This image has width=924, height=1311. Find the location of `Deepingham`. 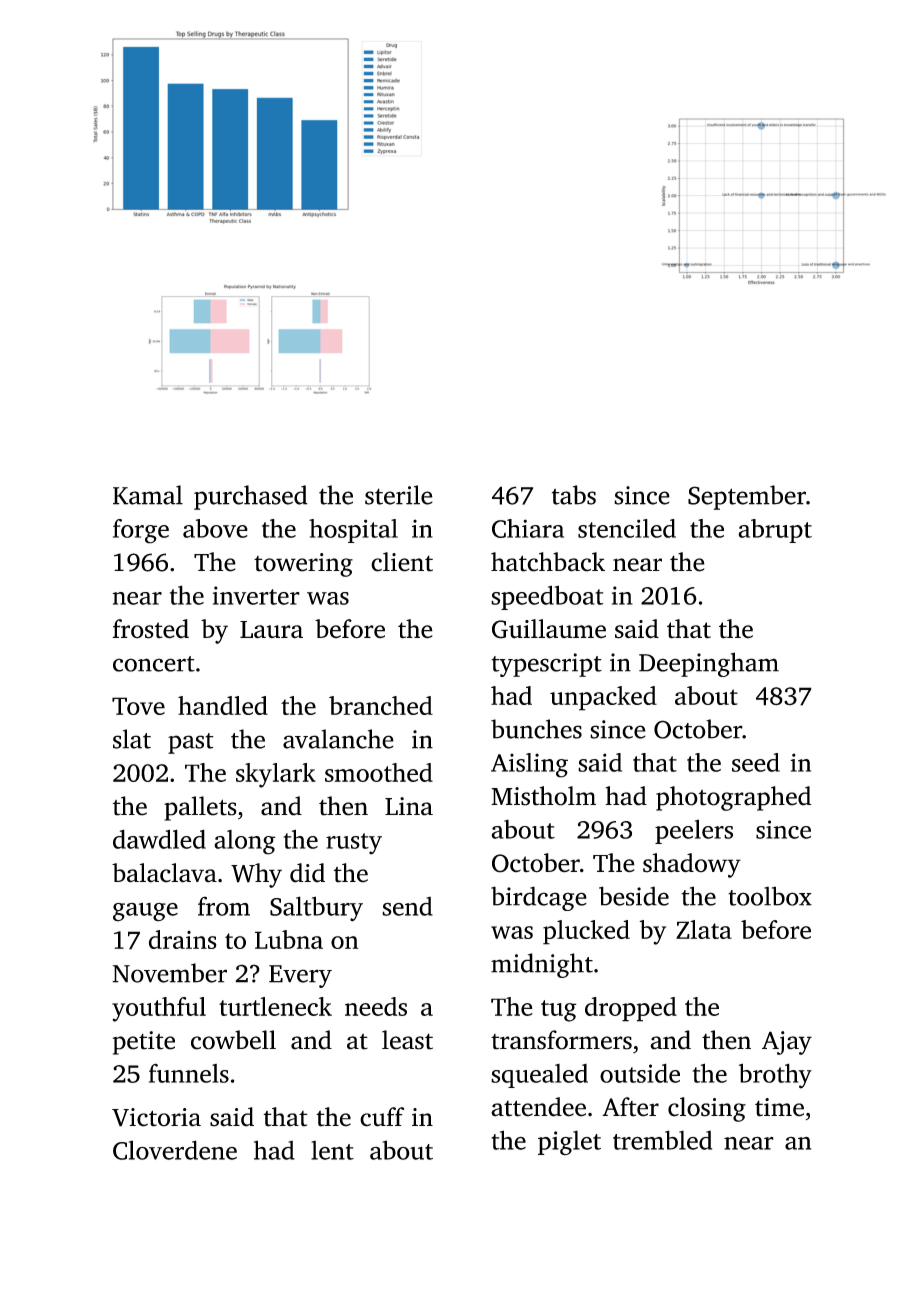

Deepingham is located at coordinates (709, 664).
